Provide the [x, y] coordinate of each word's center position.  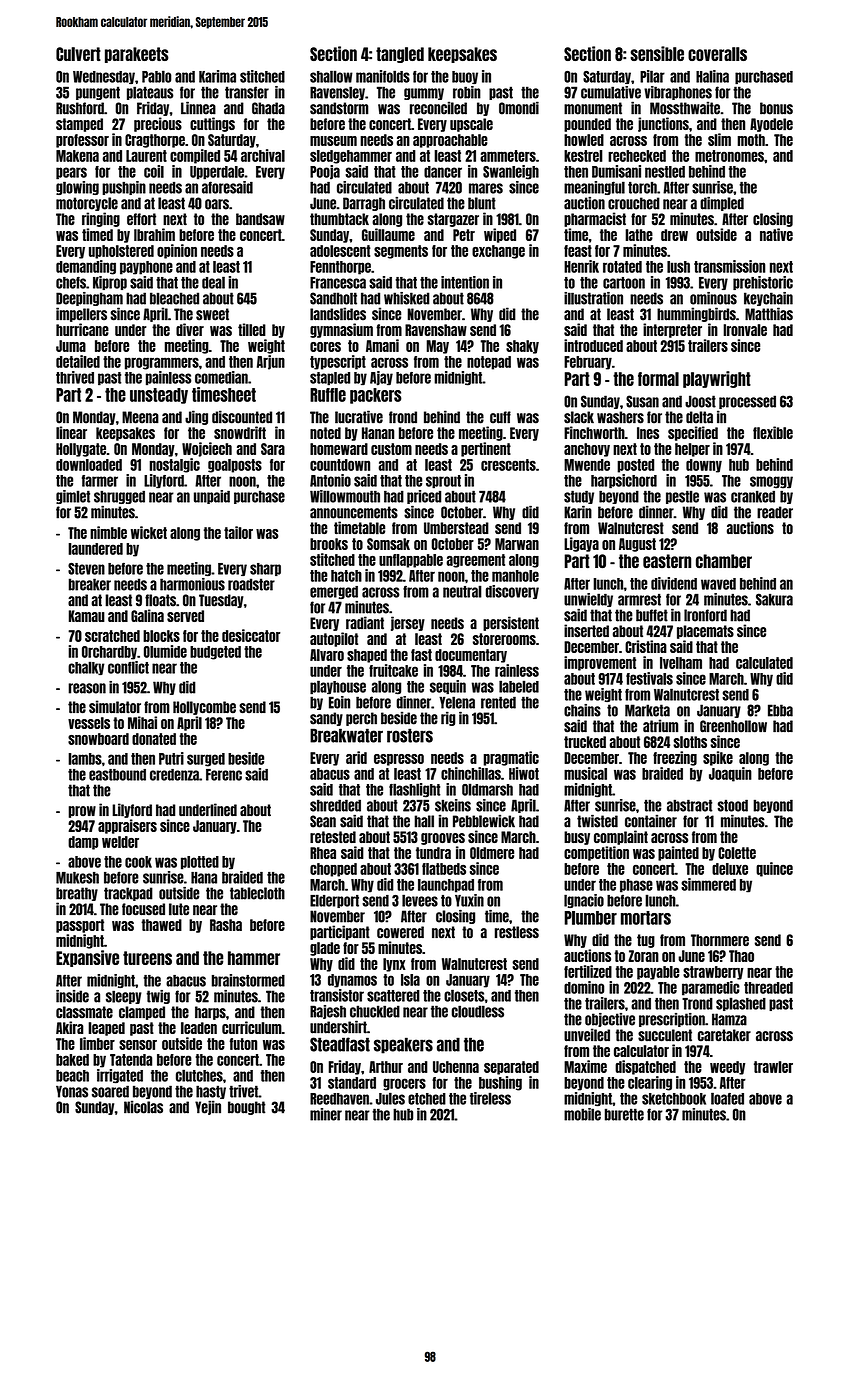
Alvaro [327, 655]
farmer [100, 481]
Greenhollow [733, 726]
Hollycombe [204, 708]
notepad [489, 363]
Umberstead [456, 528]
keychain [768, 299]
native [776, 234]
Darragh [364, 204]
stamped [79, 125]
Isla [410, 980]
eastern [667, 561]
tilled [252, 329]
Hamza [729, 1019]
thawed [161, 925]
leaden [199, 1028]
